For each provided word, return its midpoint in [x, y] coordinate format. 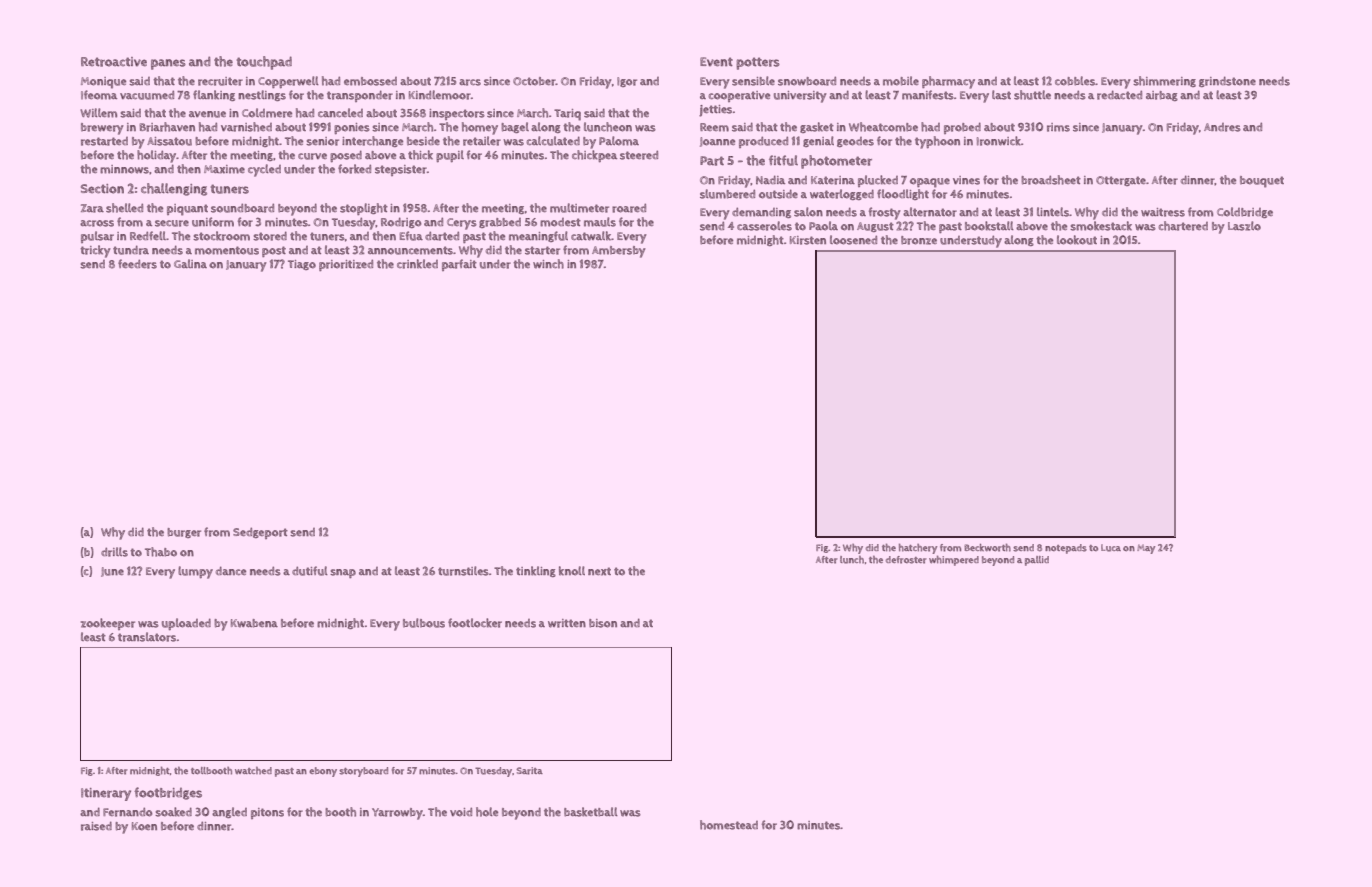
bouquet [1262, 182]
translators [147, 637]
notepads [1066, 549]
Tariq [567, 115]
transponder [360, 96]
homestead [729, 825]
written [567, 623]
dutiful [310, 571]
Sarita [529, 771]
